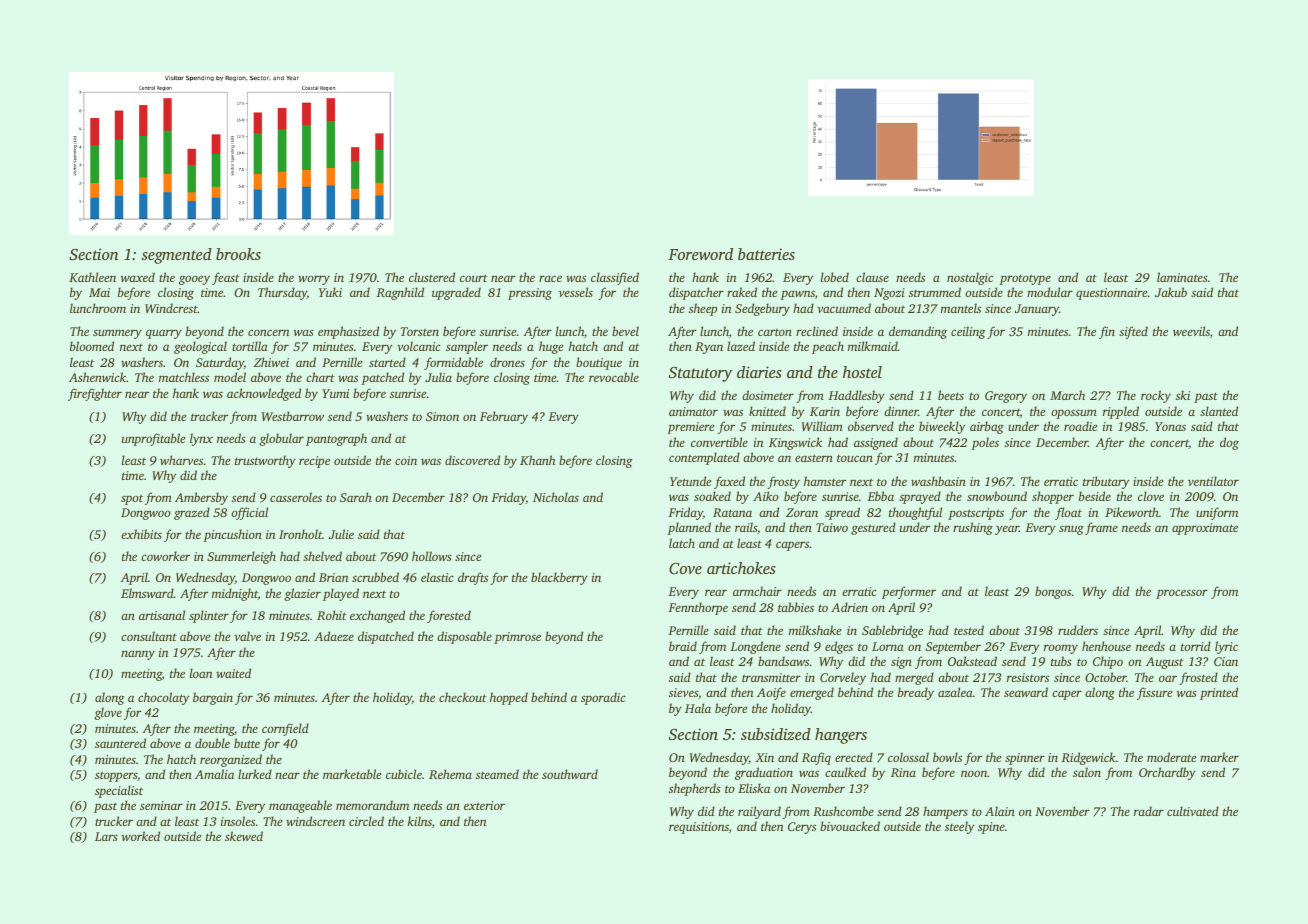  What do you see at coordinates (690, 481) in the document?
I see `Yetunde` at bounding box center [690, 481].
